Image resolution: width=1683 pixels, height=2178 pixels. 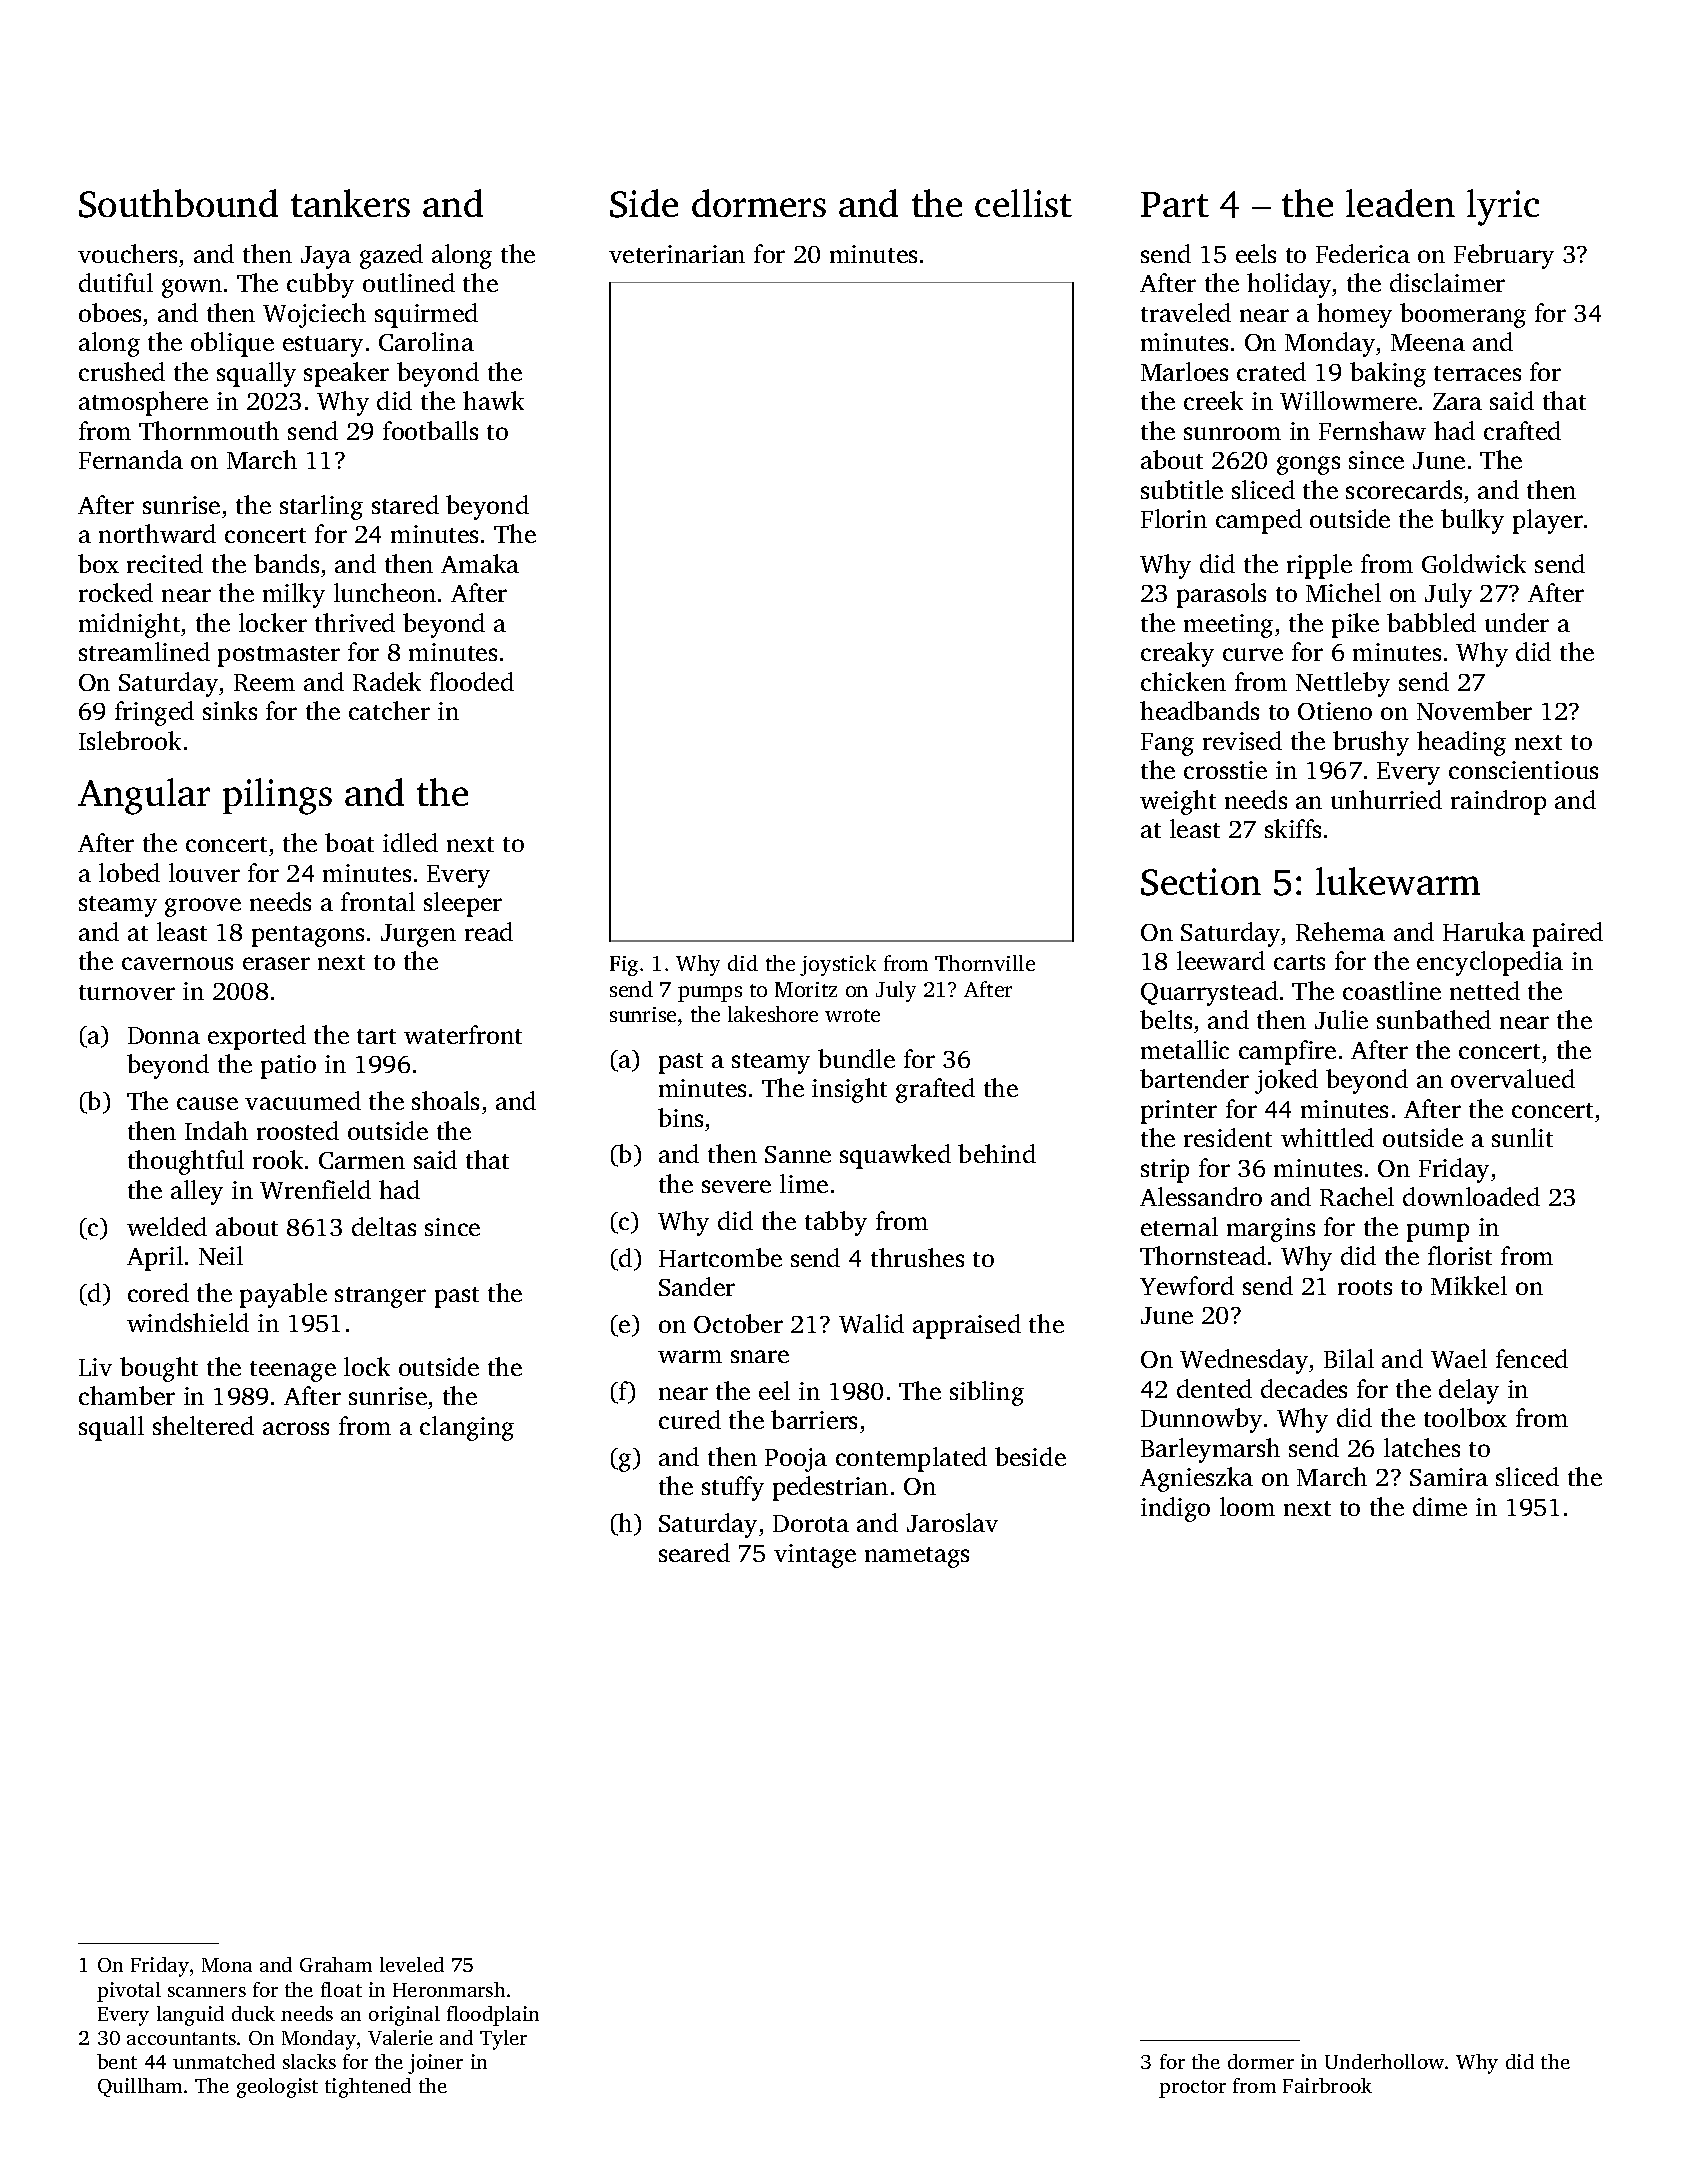 I want to click on Quillham, so click(x=140, y=2087).
